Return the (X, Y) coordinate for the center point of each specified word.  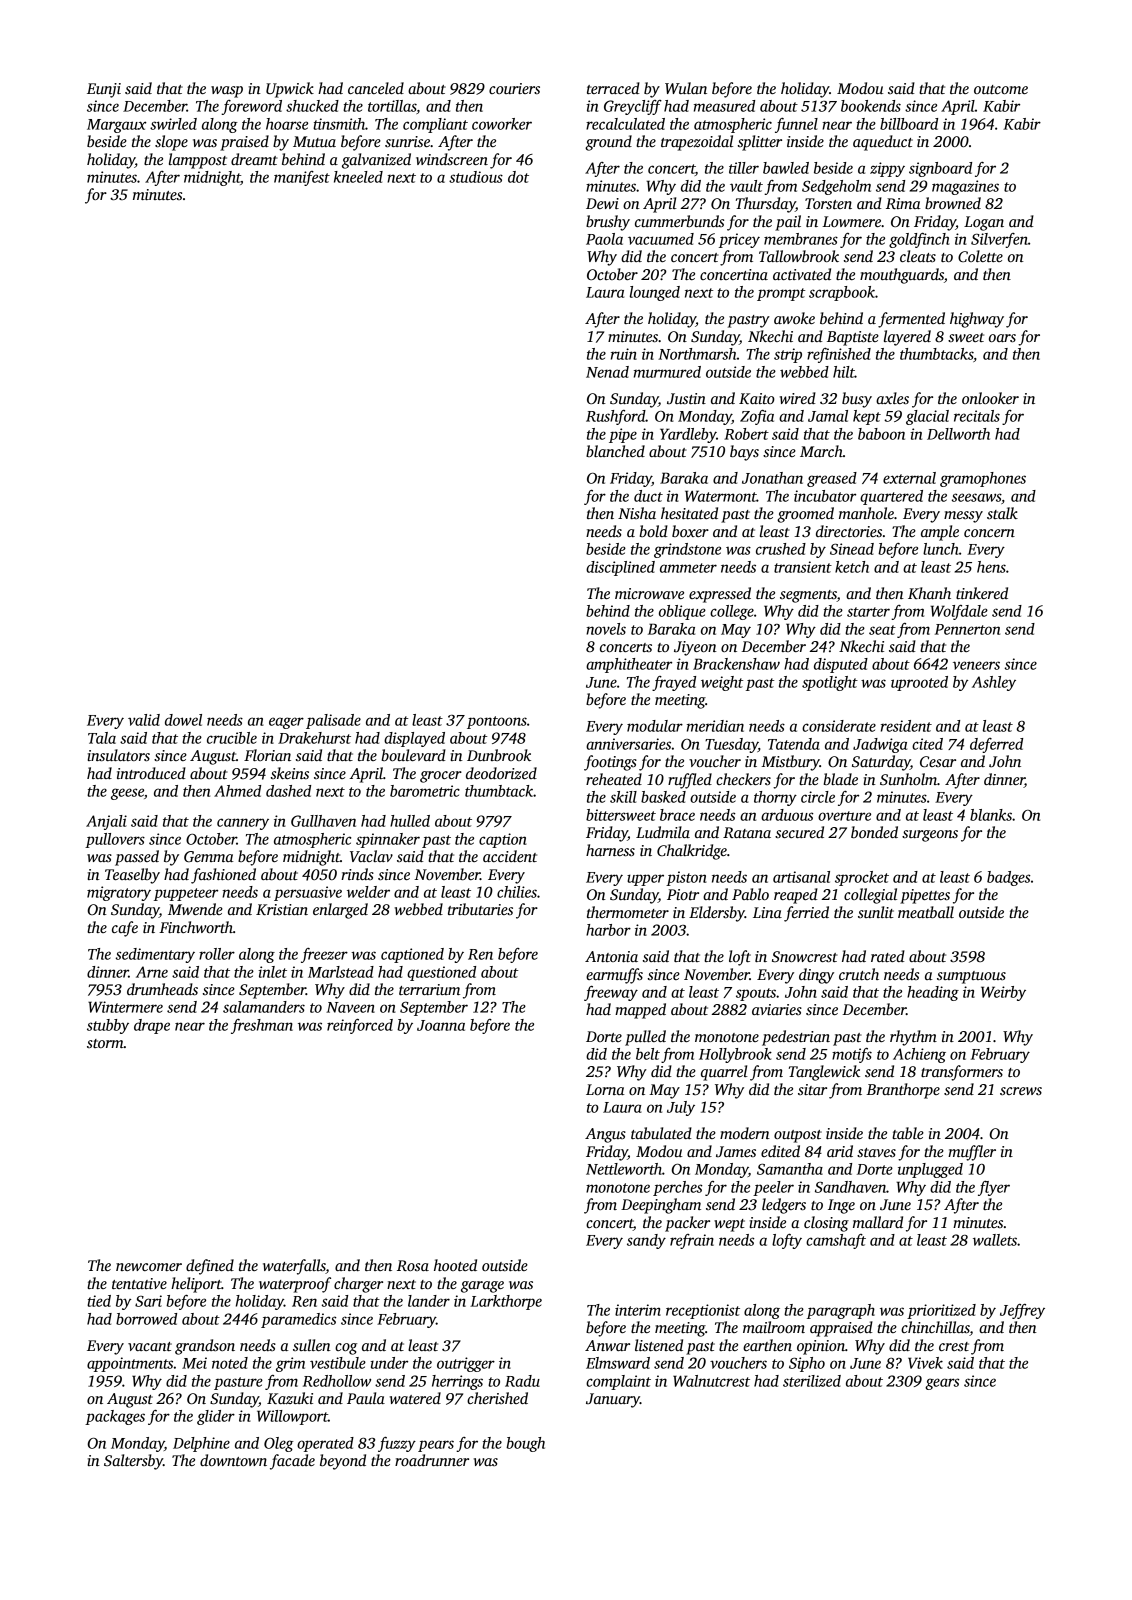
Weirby (1003, 993)
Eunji (104, 90)
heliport (196, 1285)
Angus (605, 1135)
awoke (794, 318)
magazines (965, 187)
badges (1008, 878)
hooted (455, 1265)
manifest (302, 178)
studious (476, 177)
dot (518, 177)
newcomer (149, 1267)
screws (1021, 1091)
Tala (102, 738)
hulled (410, 821)
